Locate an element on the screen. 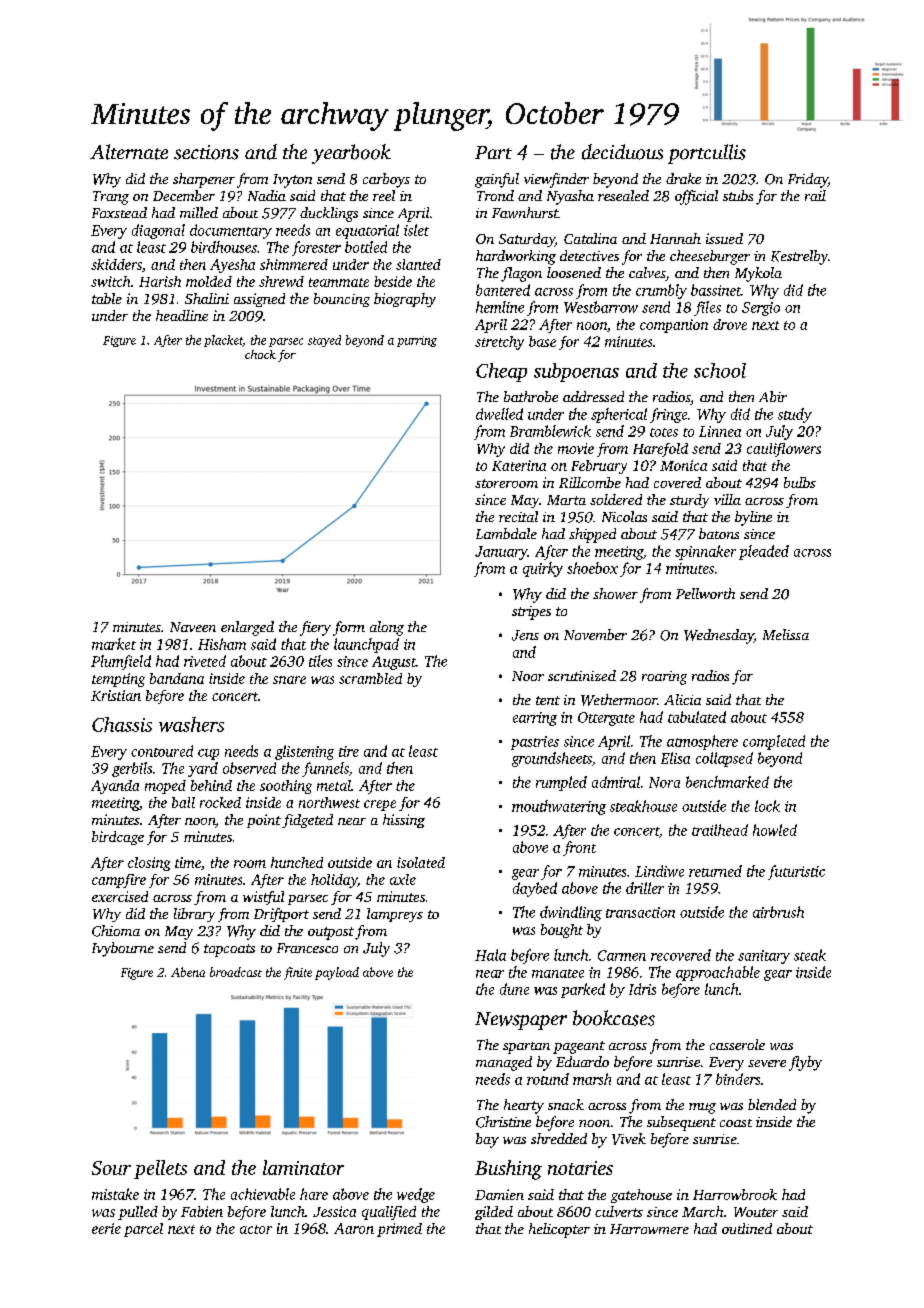  portcullis is located at coordinates (707, 154).
